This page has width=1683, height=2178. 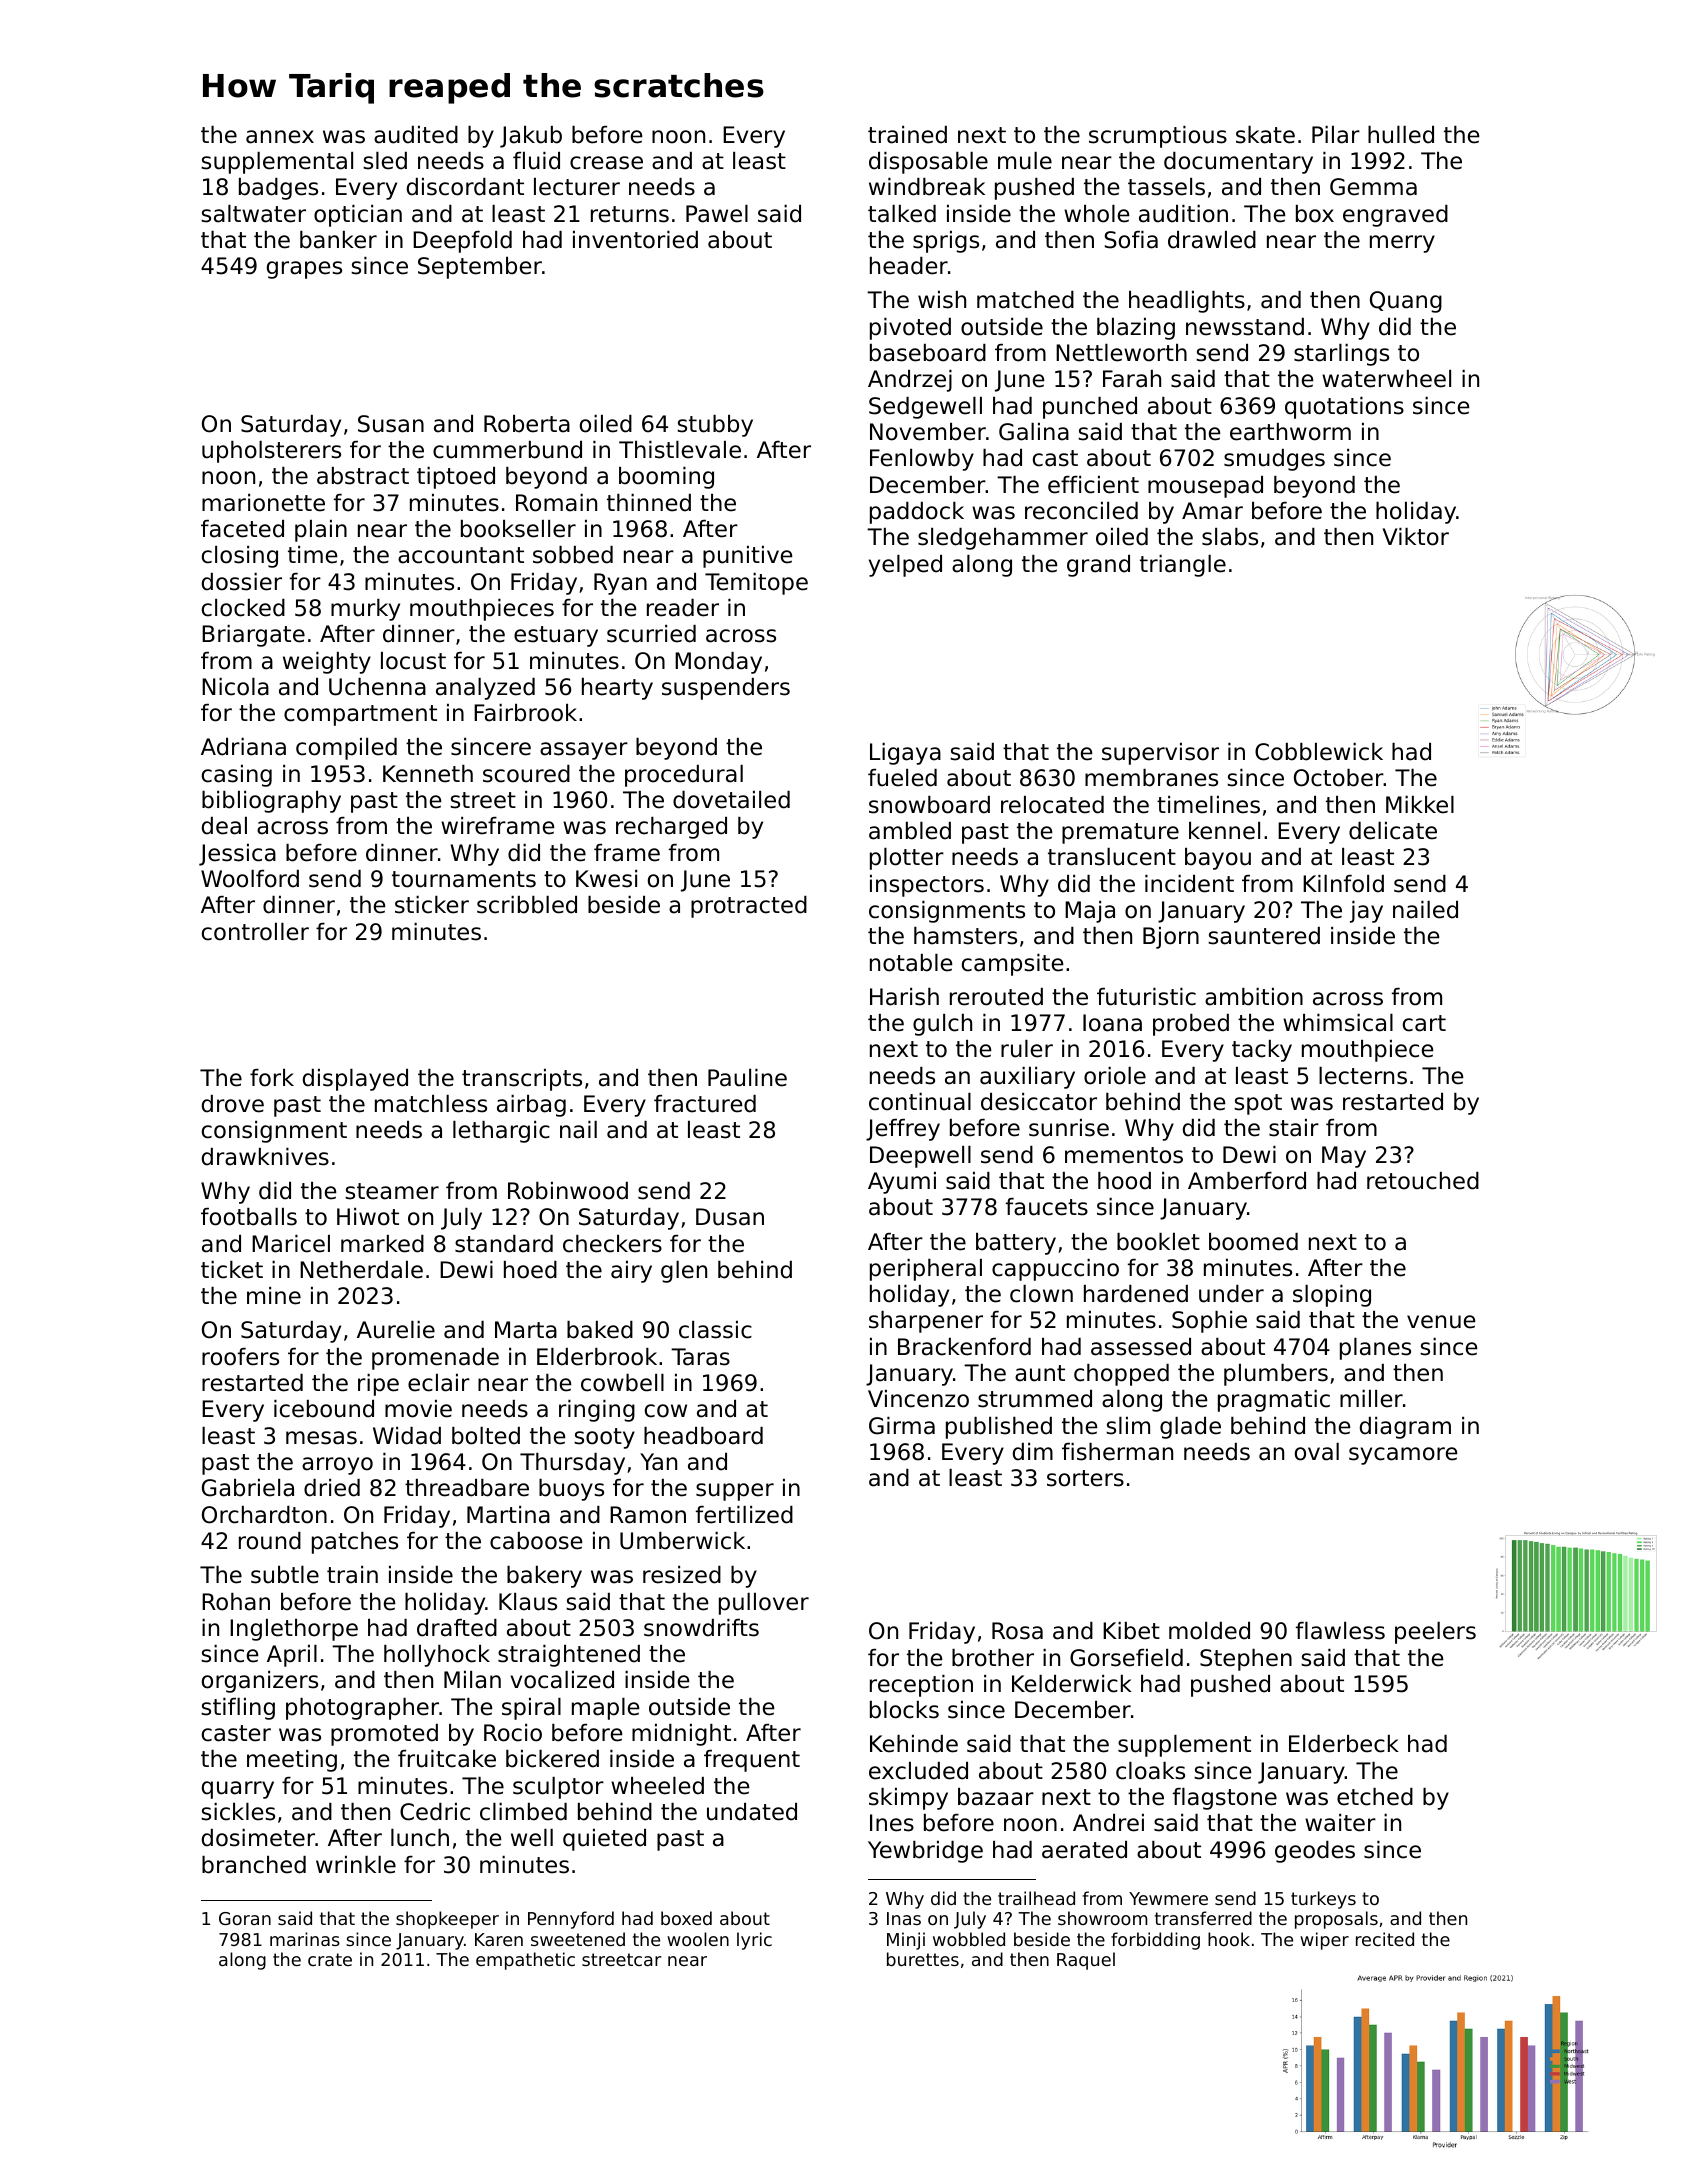 I want to click on gulch, so click(x=942, y=1025).
